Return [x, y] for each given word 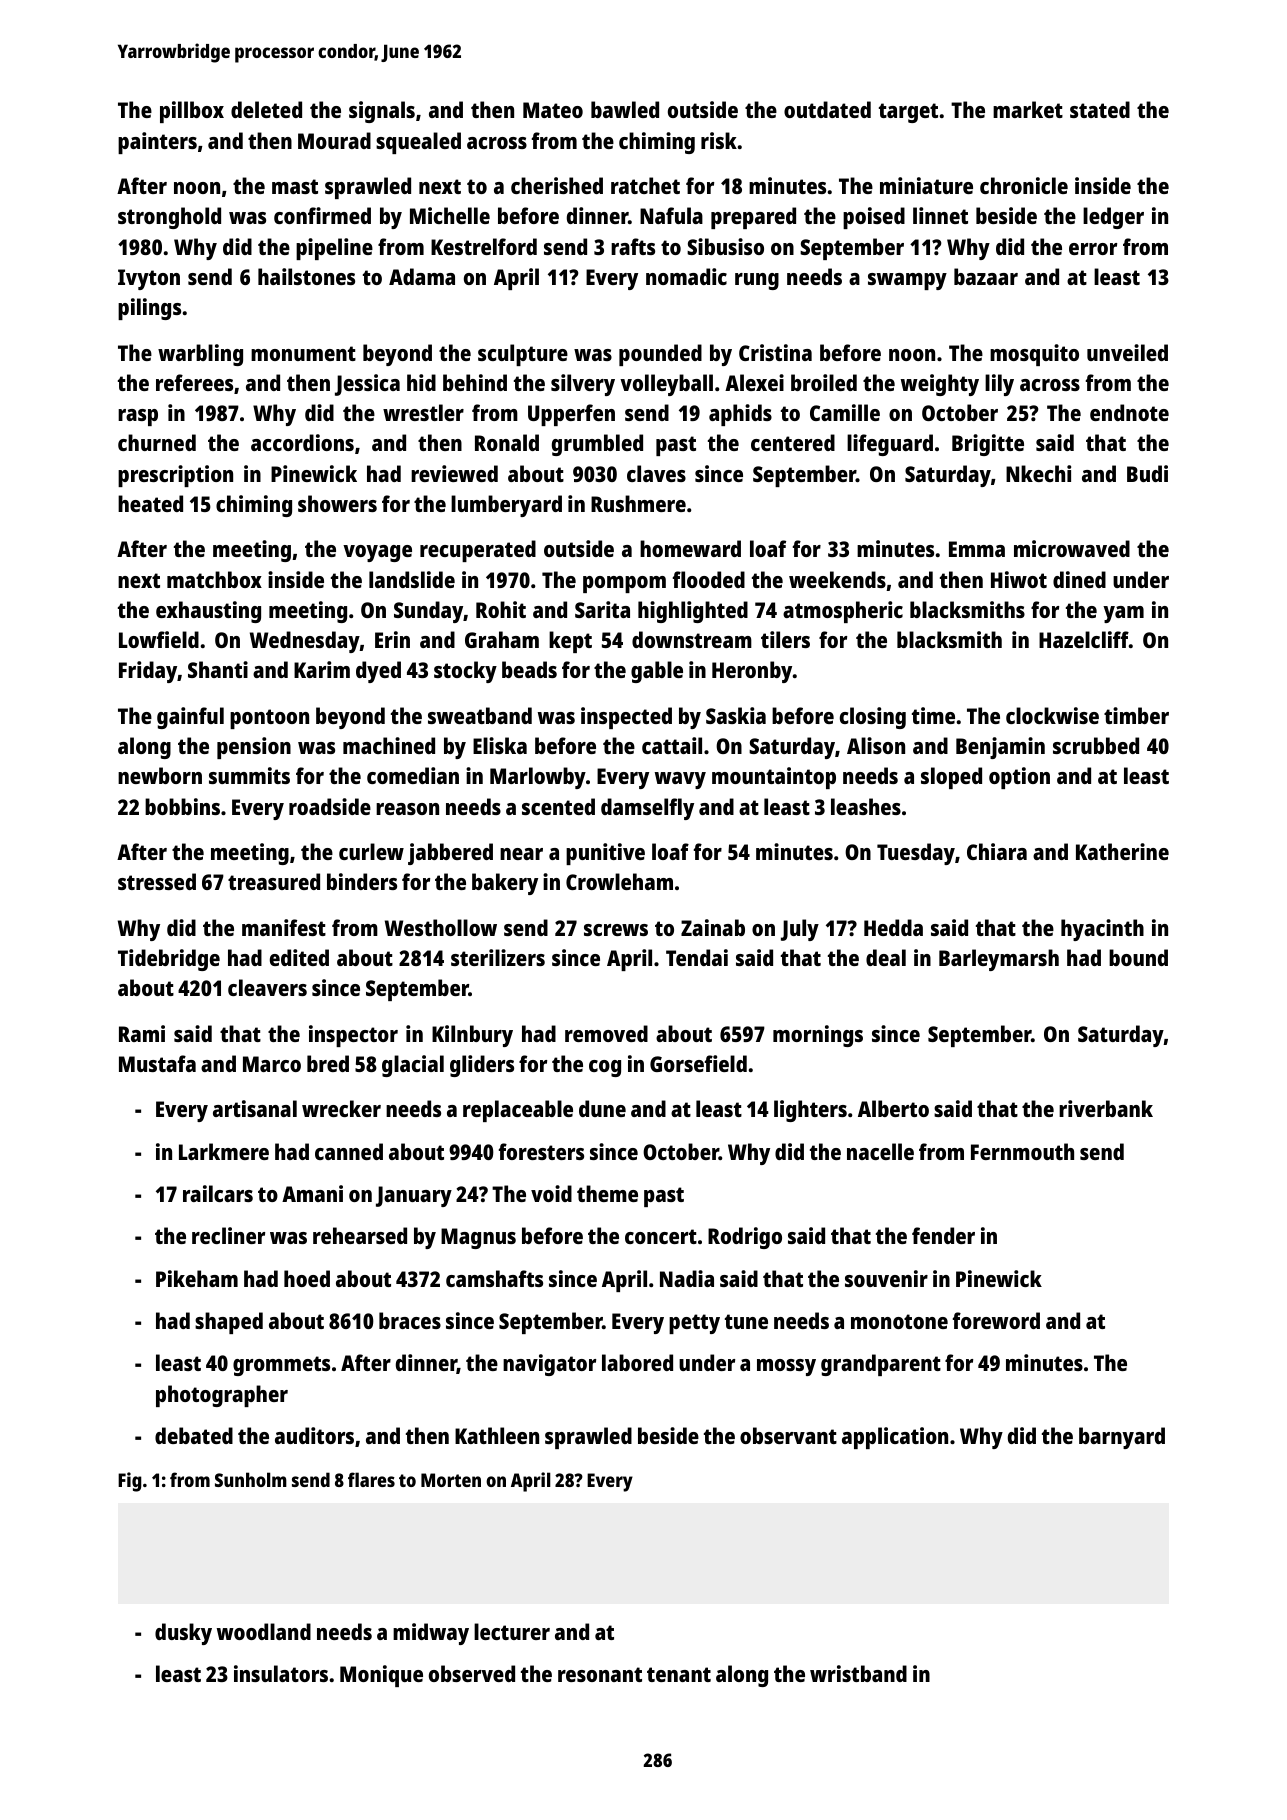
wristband [858, 1673]
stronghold [169, 218]
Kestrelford [484, 246]
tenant [679, 1674]
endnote [1129, 412]
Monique [381, 1676]
